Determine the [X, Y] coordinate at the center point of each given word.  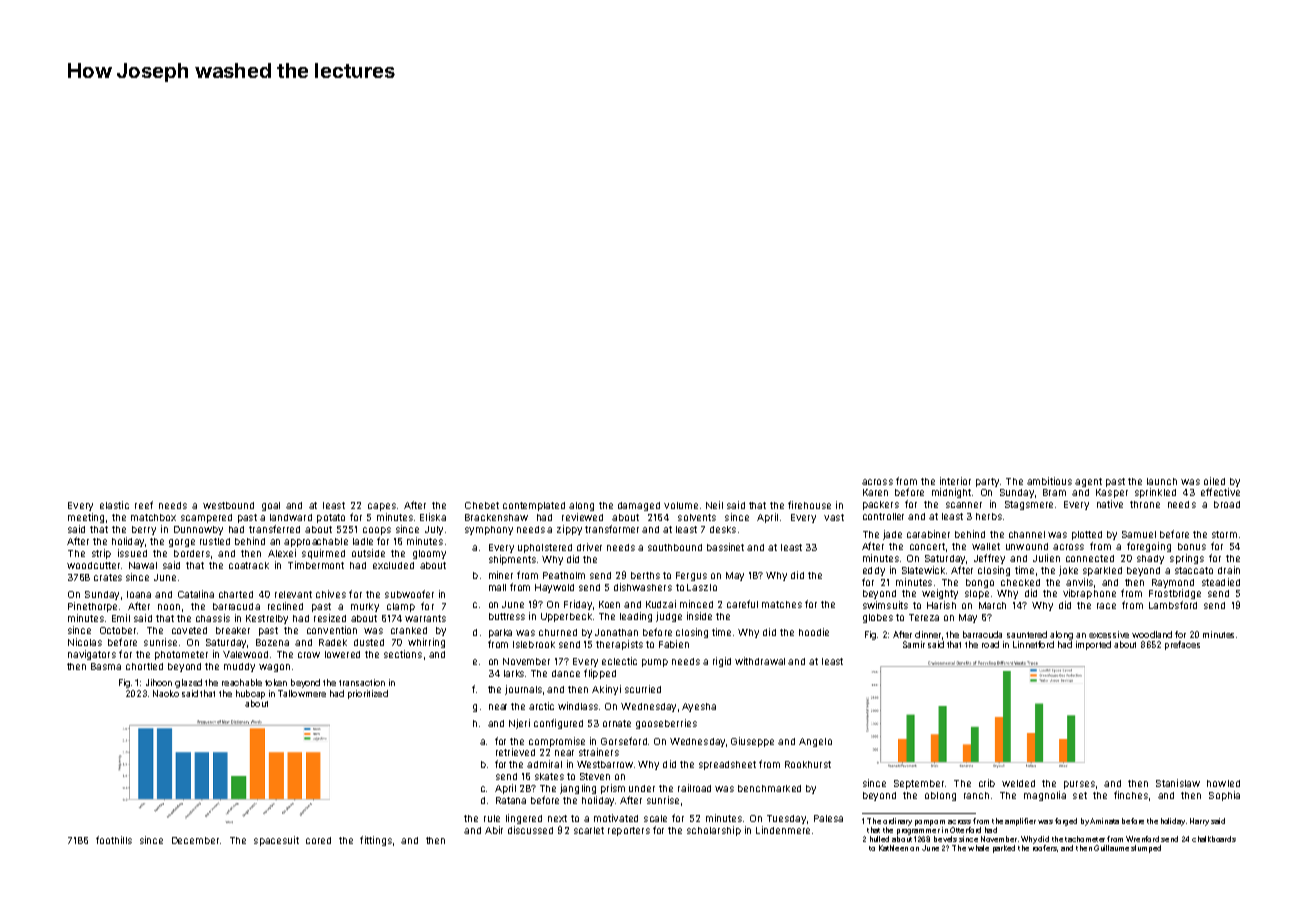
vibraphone [1089, 594]
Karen [875, 492]
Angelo [815, 742]
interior [955, 481]
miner [501, 575]
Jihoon [159, 682]
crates [108, 577]
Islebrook [534, 644]
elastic [114, 505]
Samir [914, 644]
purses [1079, 785]
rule [492, 818]
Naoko [166, 693]
